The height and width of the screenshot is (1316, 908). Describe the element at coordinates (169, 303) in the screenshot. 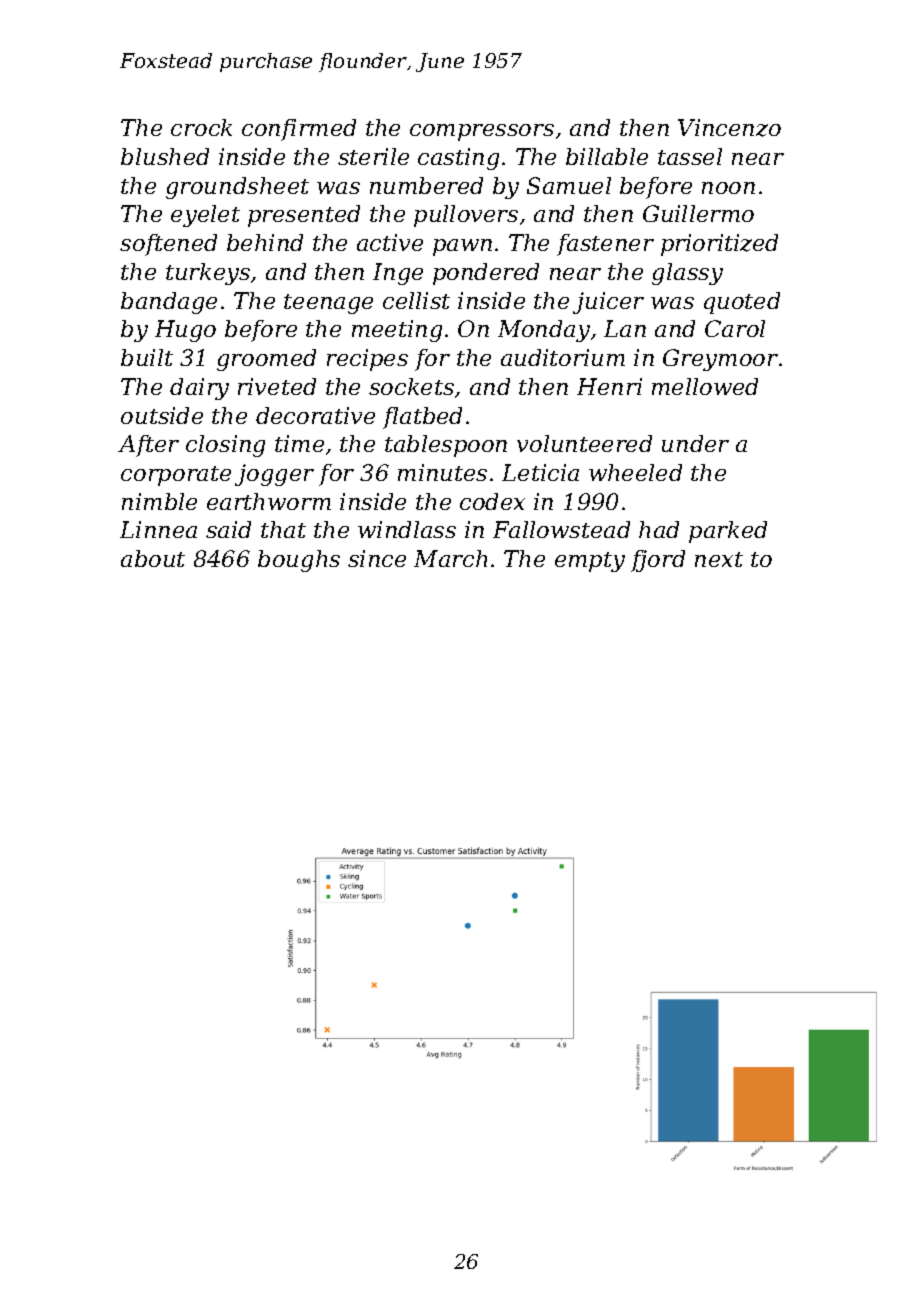

I see `bandage` at that location.
